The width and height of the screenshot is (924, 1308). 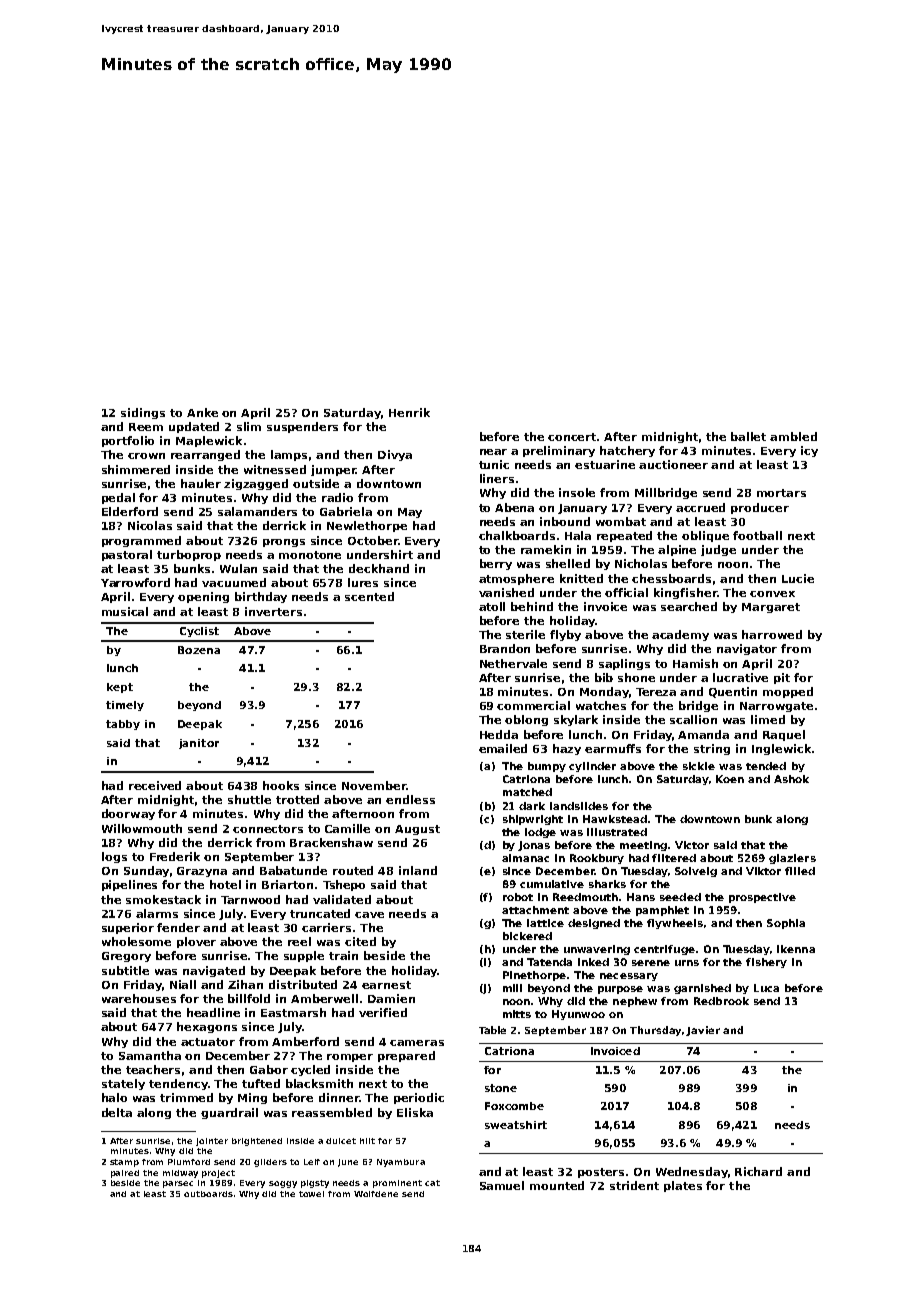 What do you see at coordinates (576, 720) in the screenshot?
I see `skylark` at bounding box center [576, 720].
